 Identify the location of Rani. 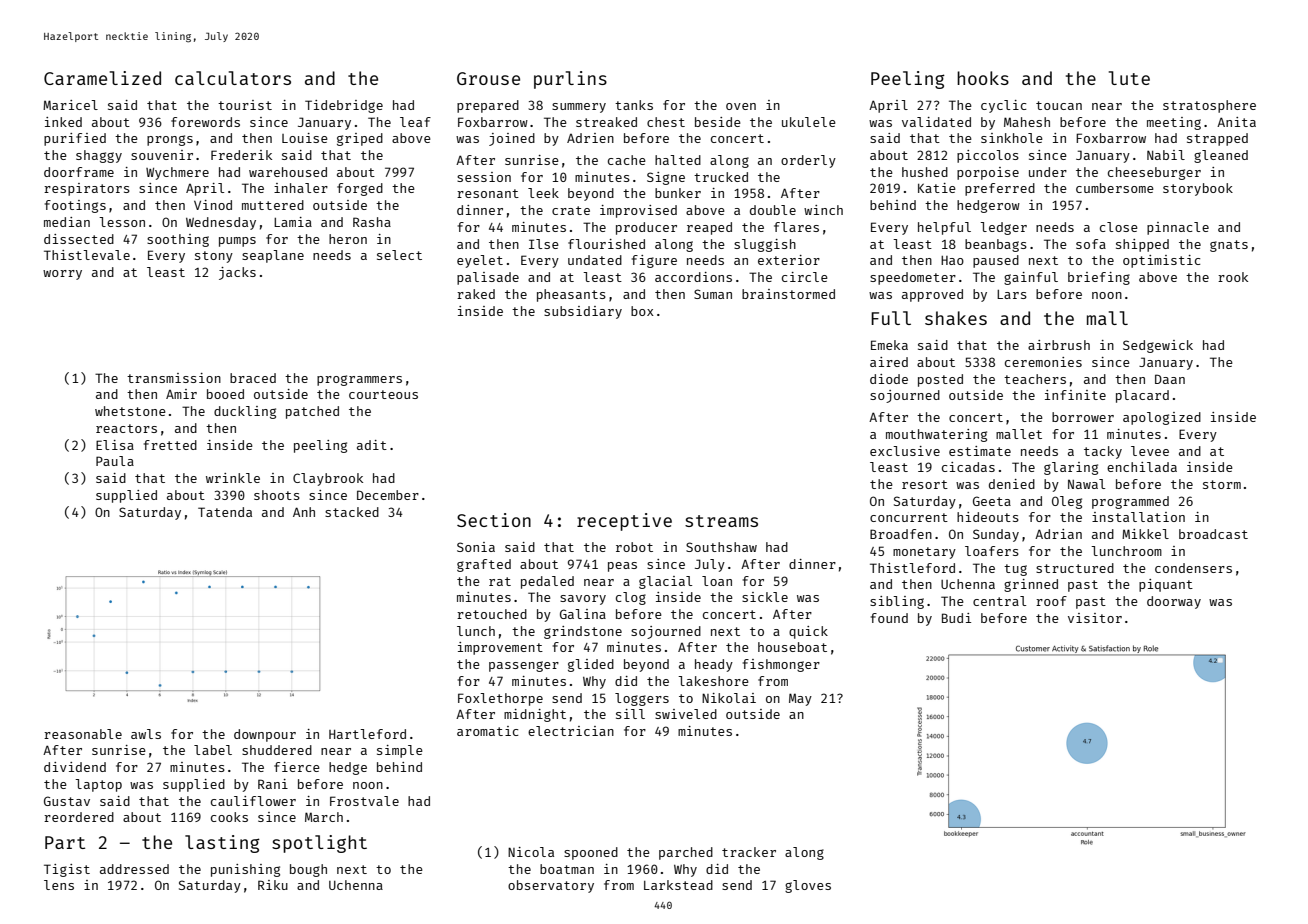
(273, 784).
